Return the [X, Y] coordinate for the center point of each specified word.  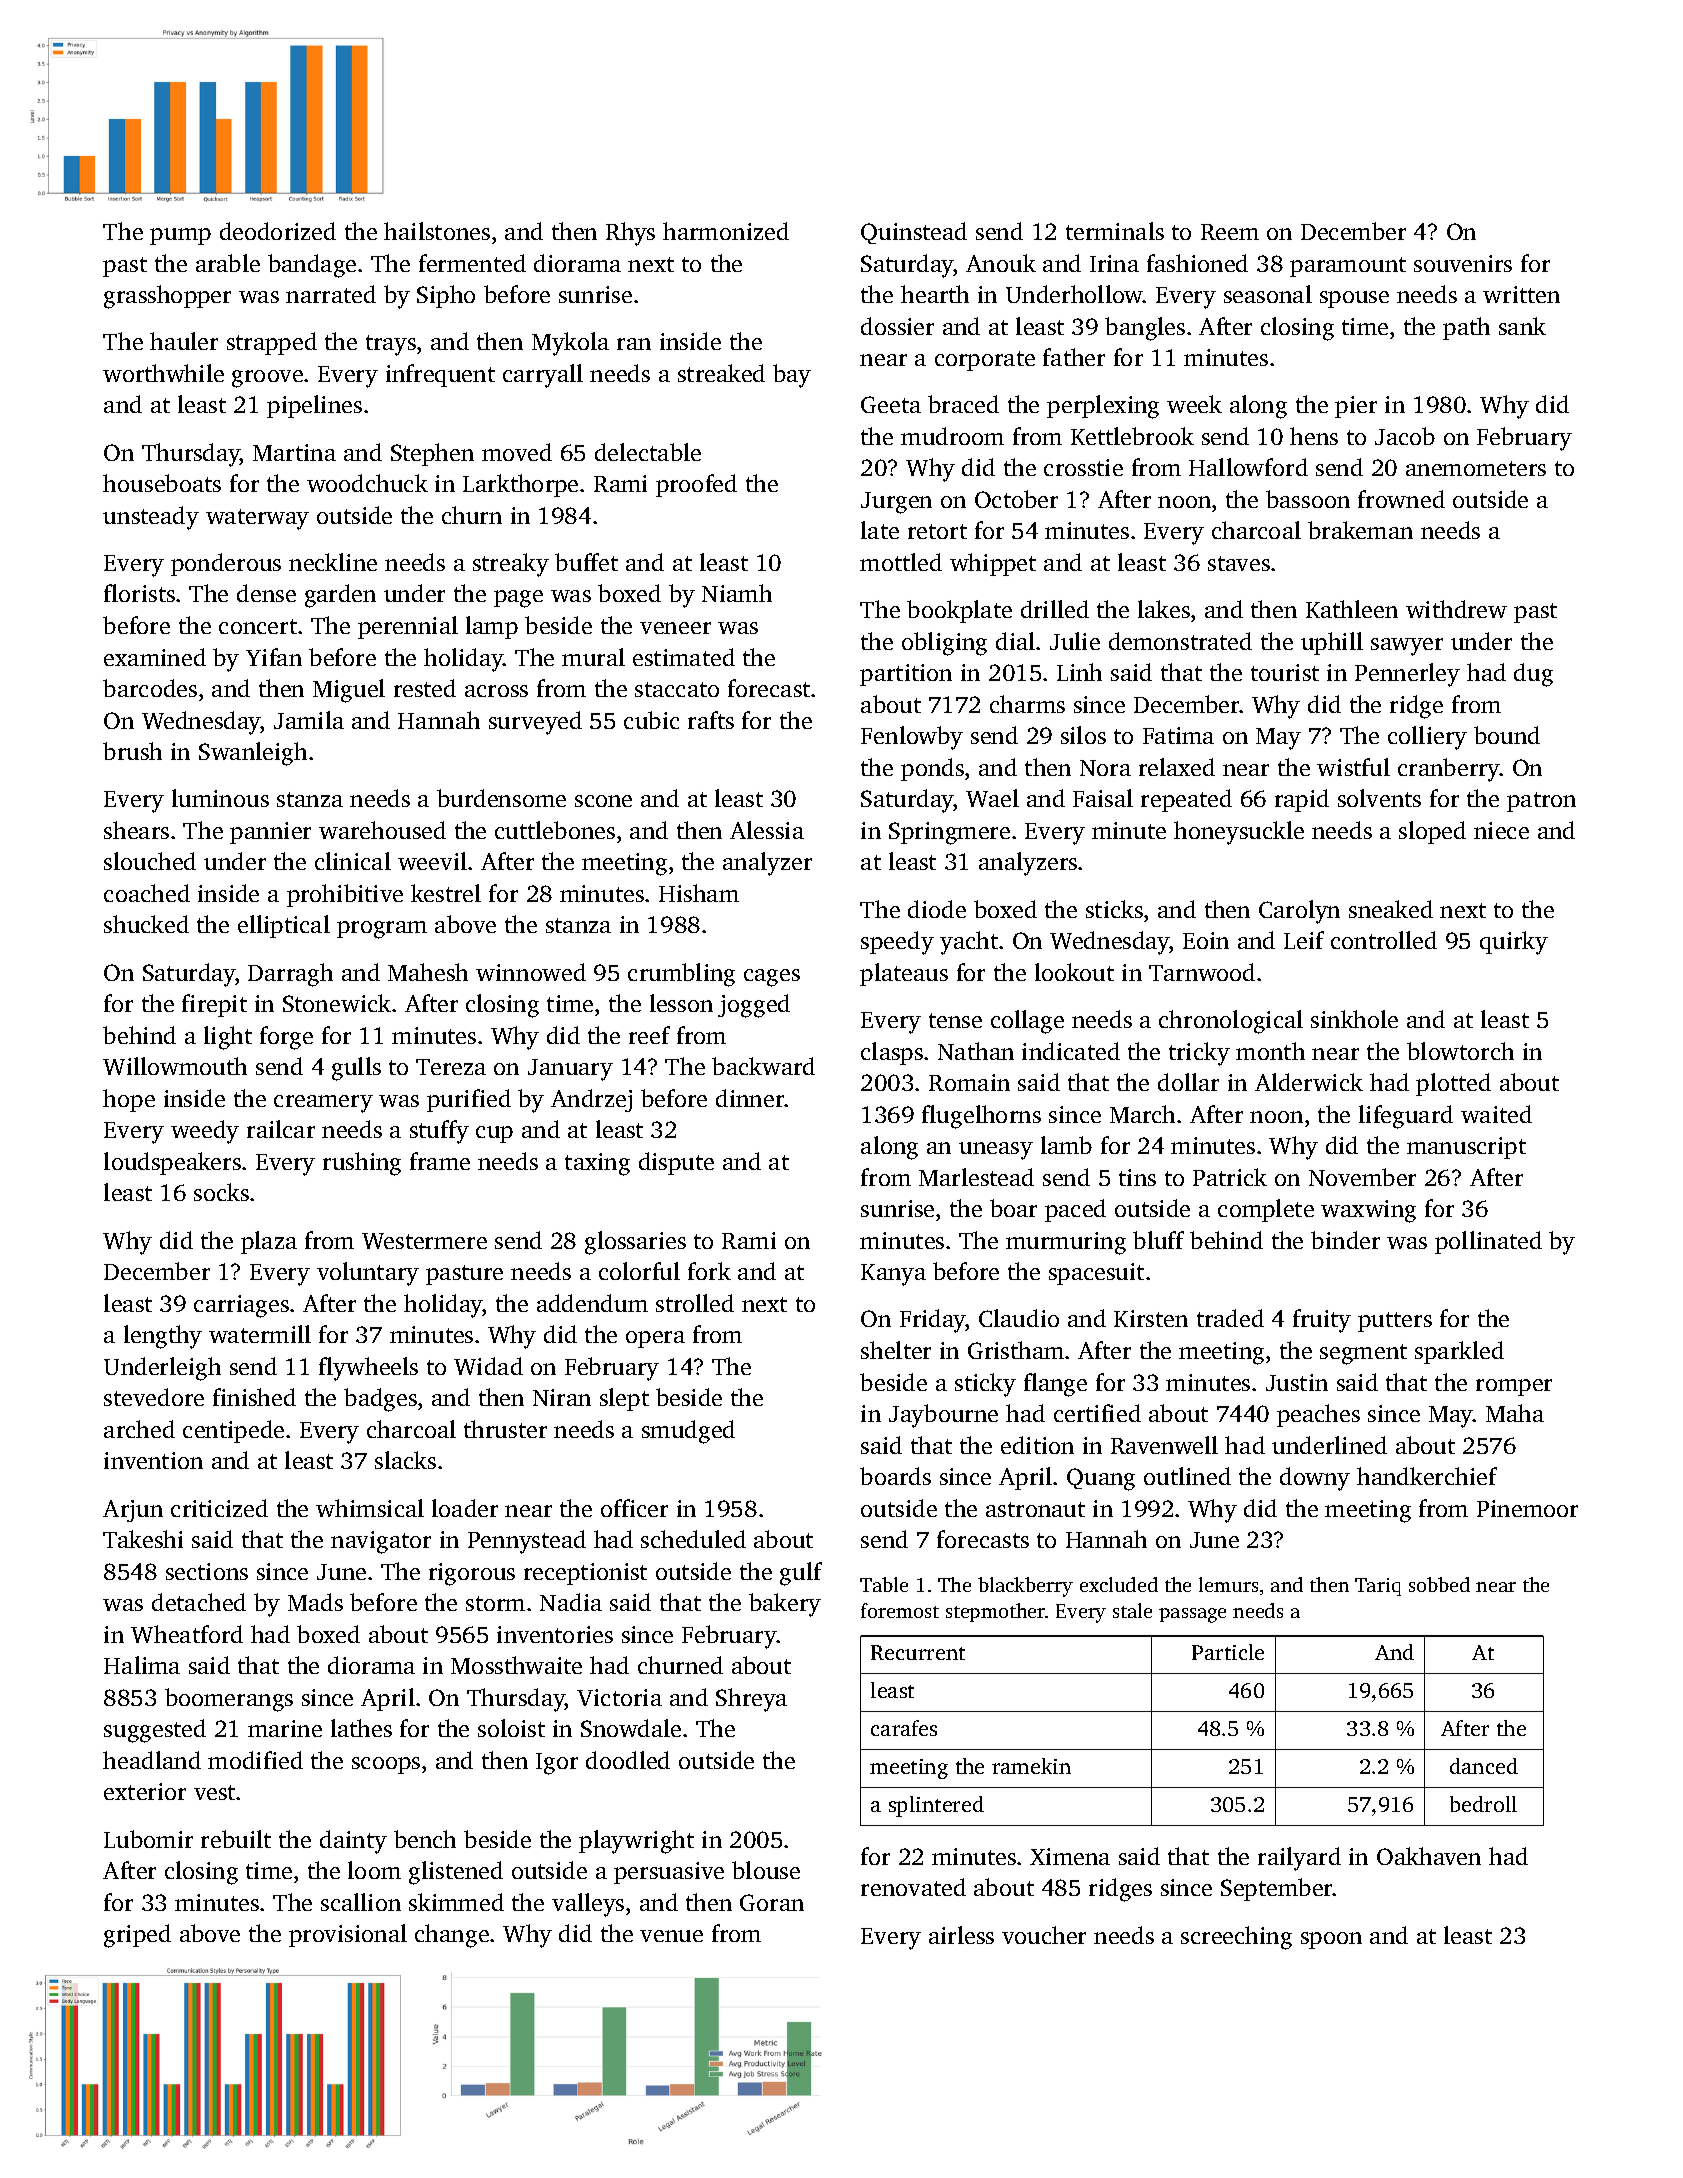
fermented [472, 263]
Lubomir [148, 1839]
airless [961, 1935]
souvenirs [1463, 263]
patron [1541, 802]
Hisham [699, 893]
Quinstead [914, 233]
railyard [1299, 1859]
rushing [362, 1164]
